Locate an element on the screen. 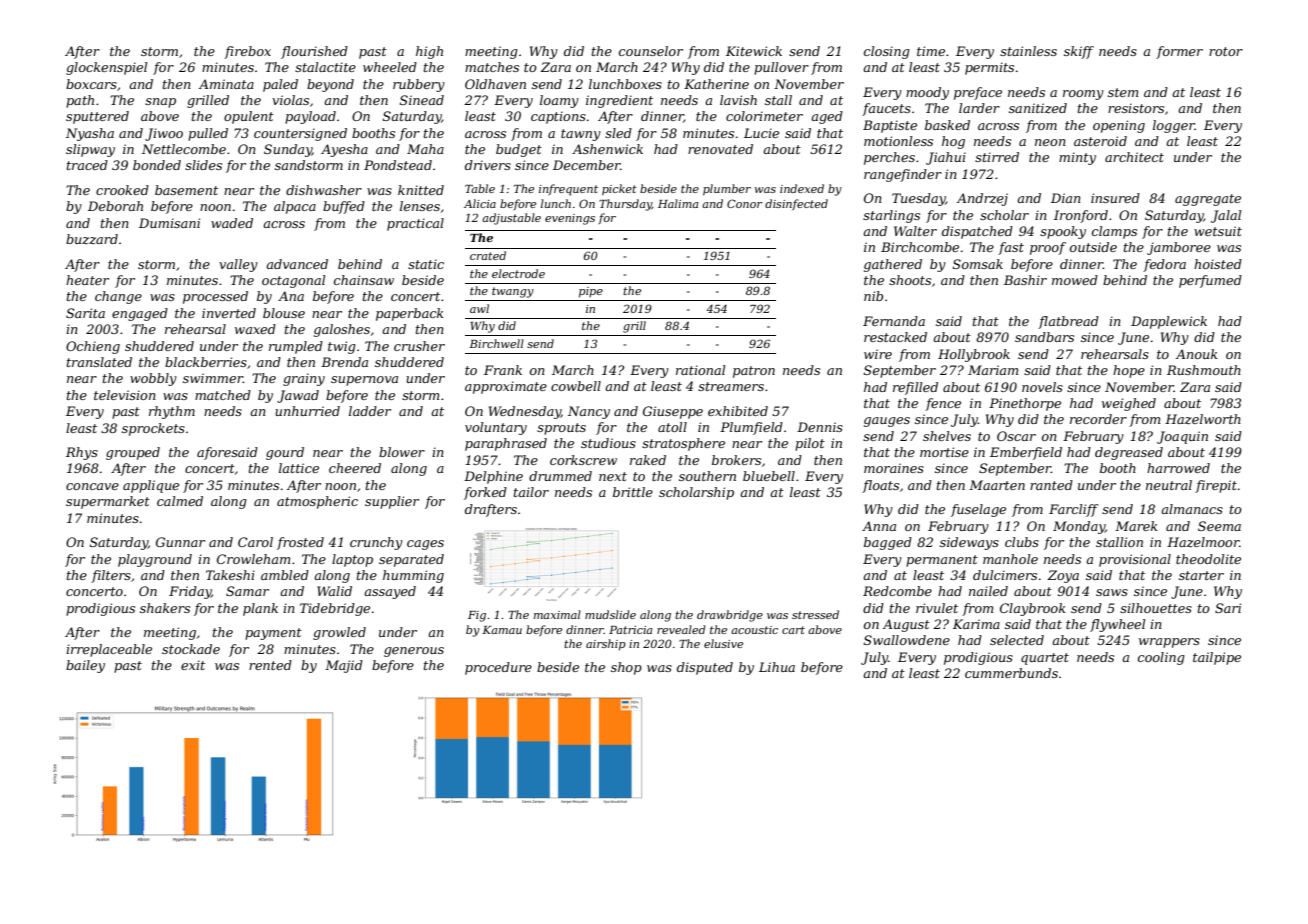 The height and width of the screenshot is (924, 1308). filters is located at coordinates (111, 576).
